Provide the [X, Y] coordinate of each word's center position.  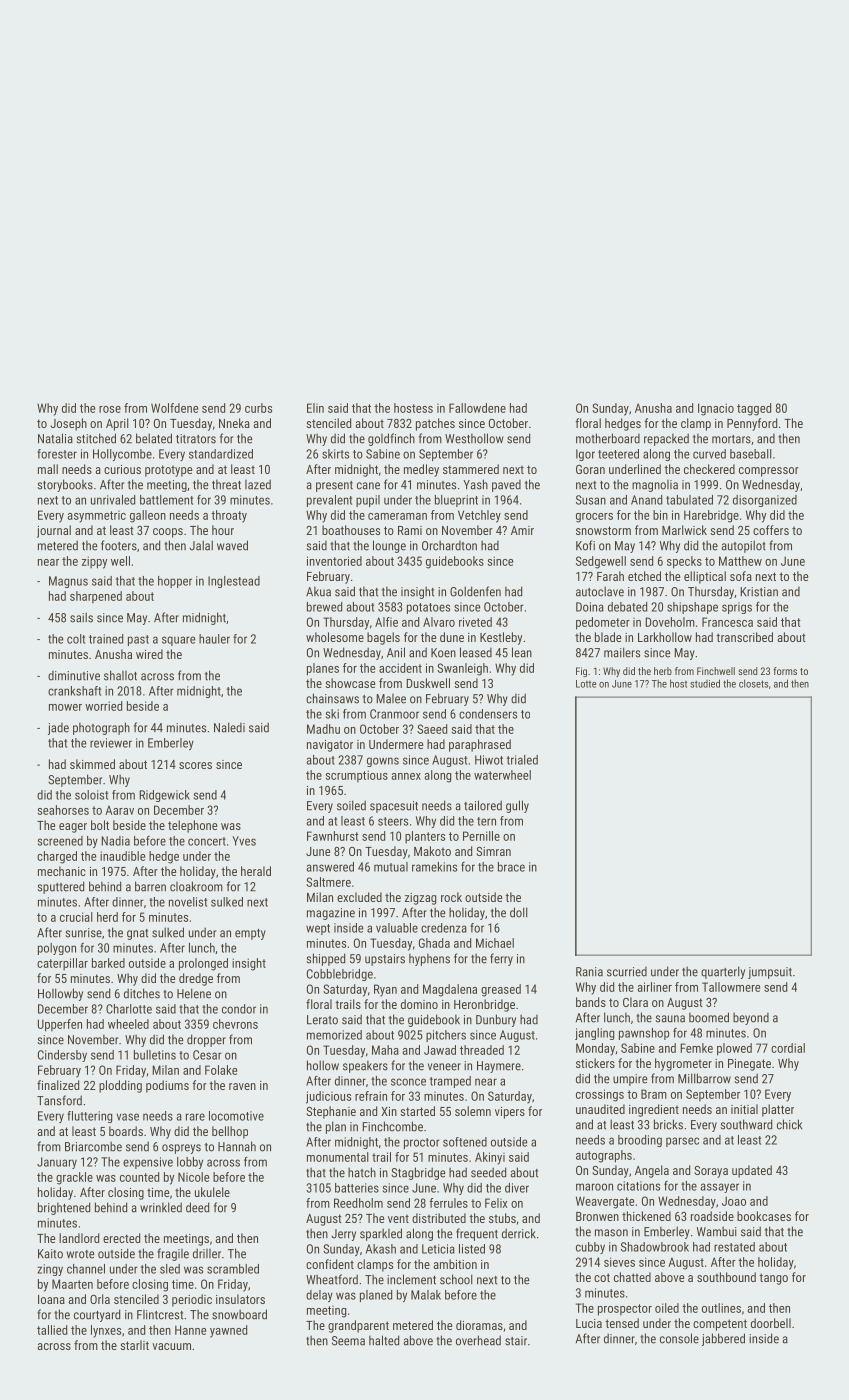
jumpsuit [770, 973]
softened [465, 1142]
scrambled [233, 1269]
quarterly [723, 972]
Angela [652, 1171]
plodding [120, 1086]
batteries [357, 1188]
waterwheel [502, 775]
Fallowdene [477, 408]
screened [60, 841]
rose [110, 409]
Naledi [229, 727]
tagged [754, 409]
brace [511, 867]
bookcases [764, 1216]
